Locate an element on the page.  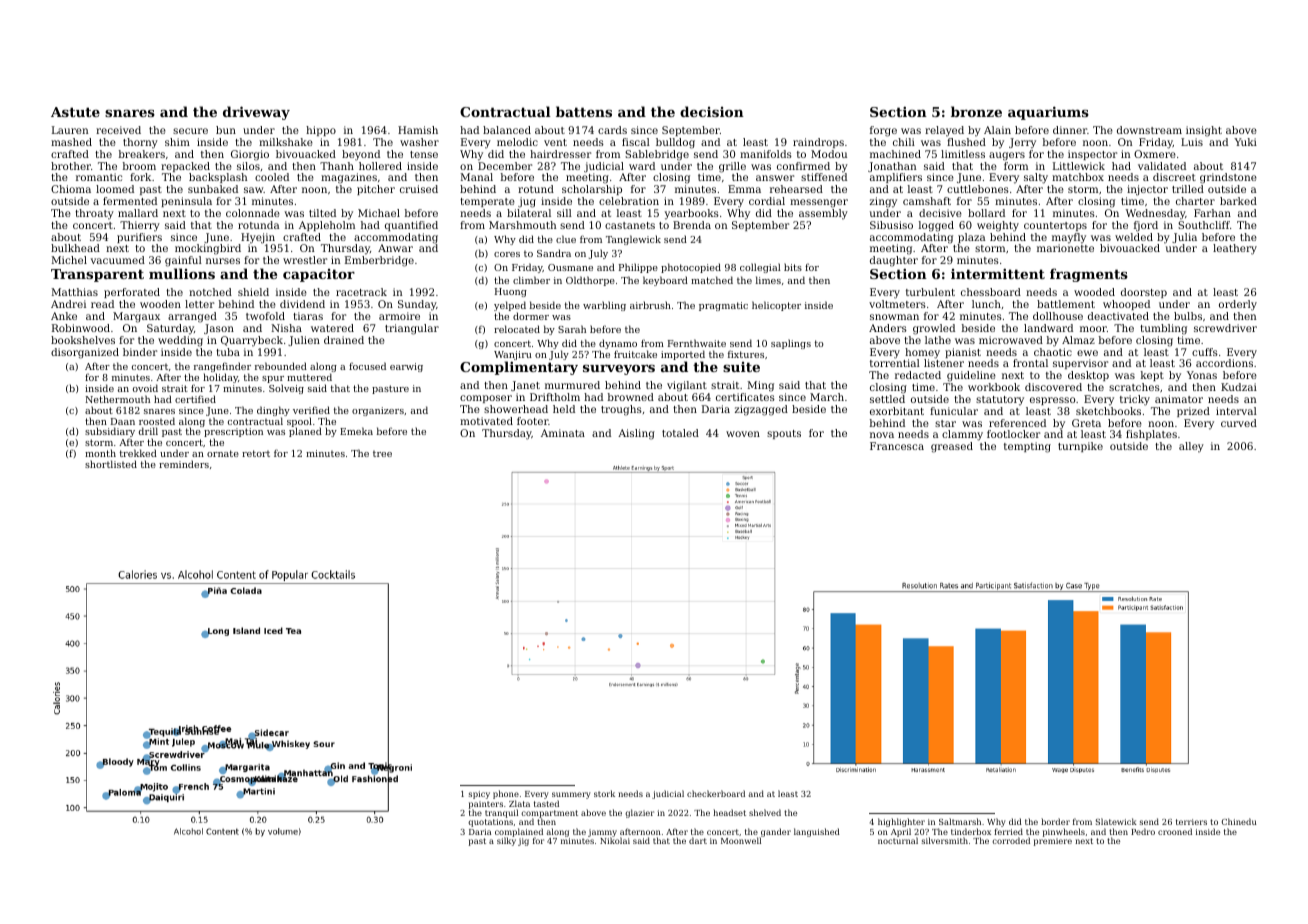
Lauren is located at coordinates (70, 130).
